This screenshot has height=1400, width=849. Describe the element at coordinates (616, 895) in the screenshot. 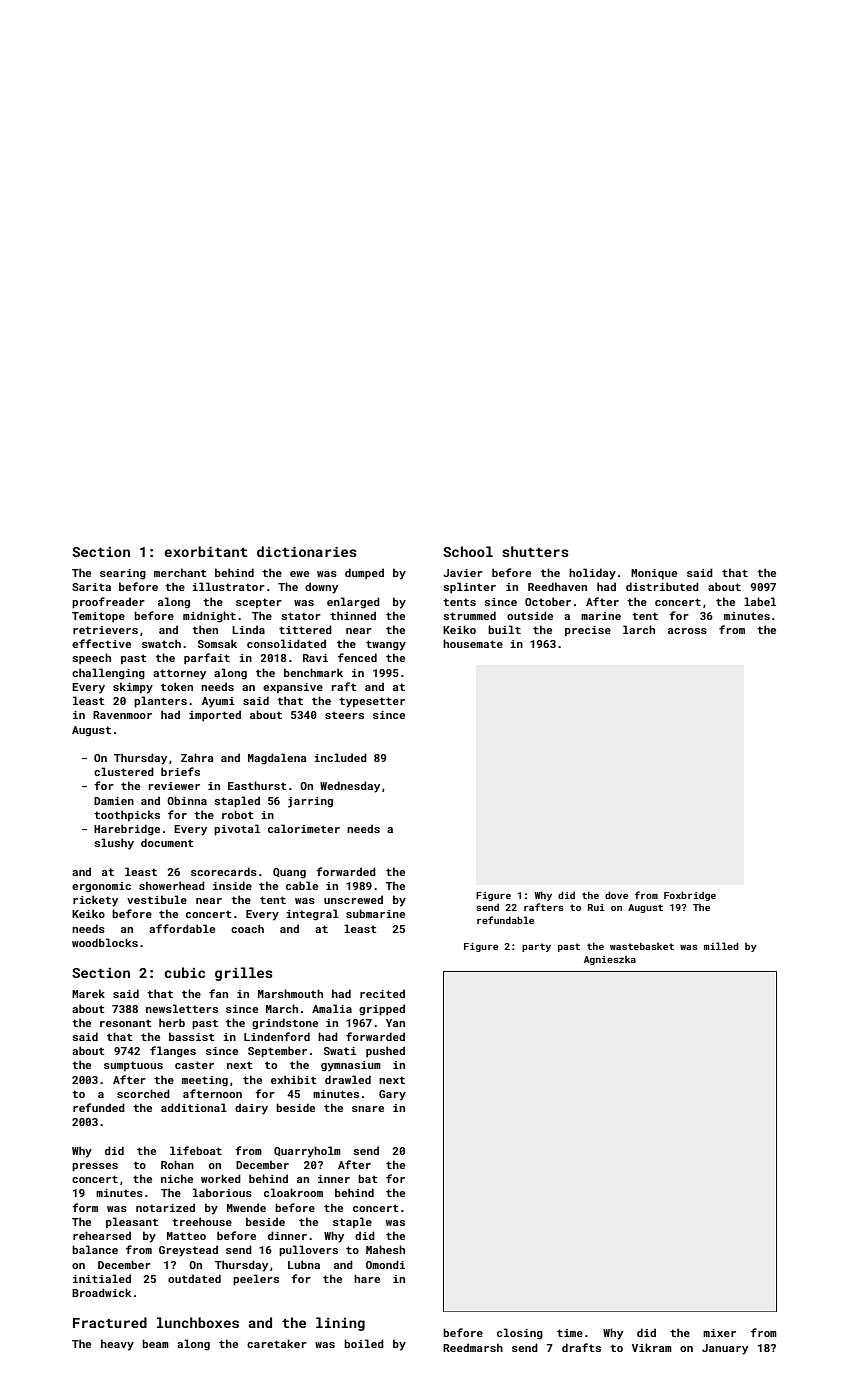

I see `dove` at that location.
